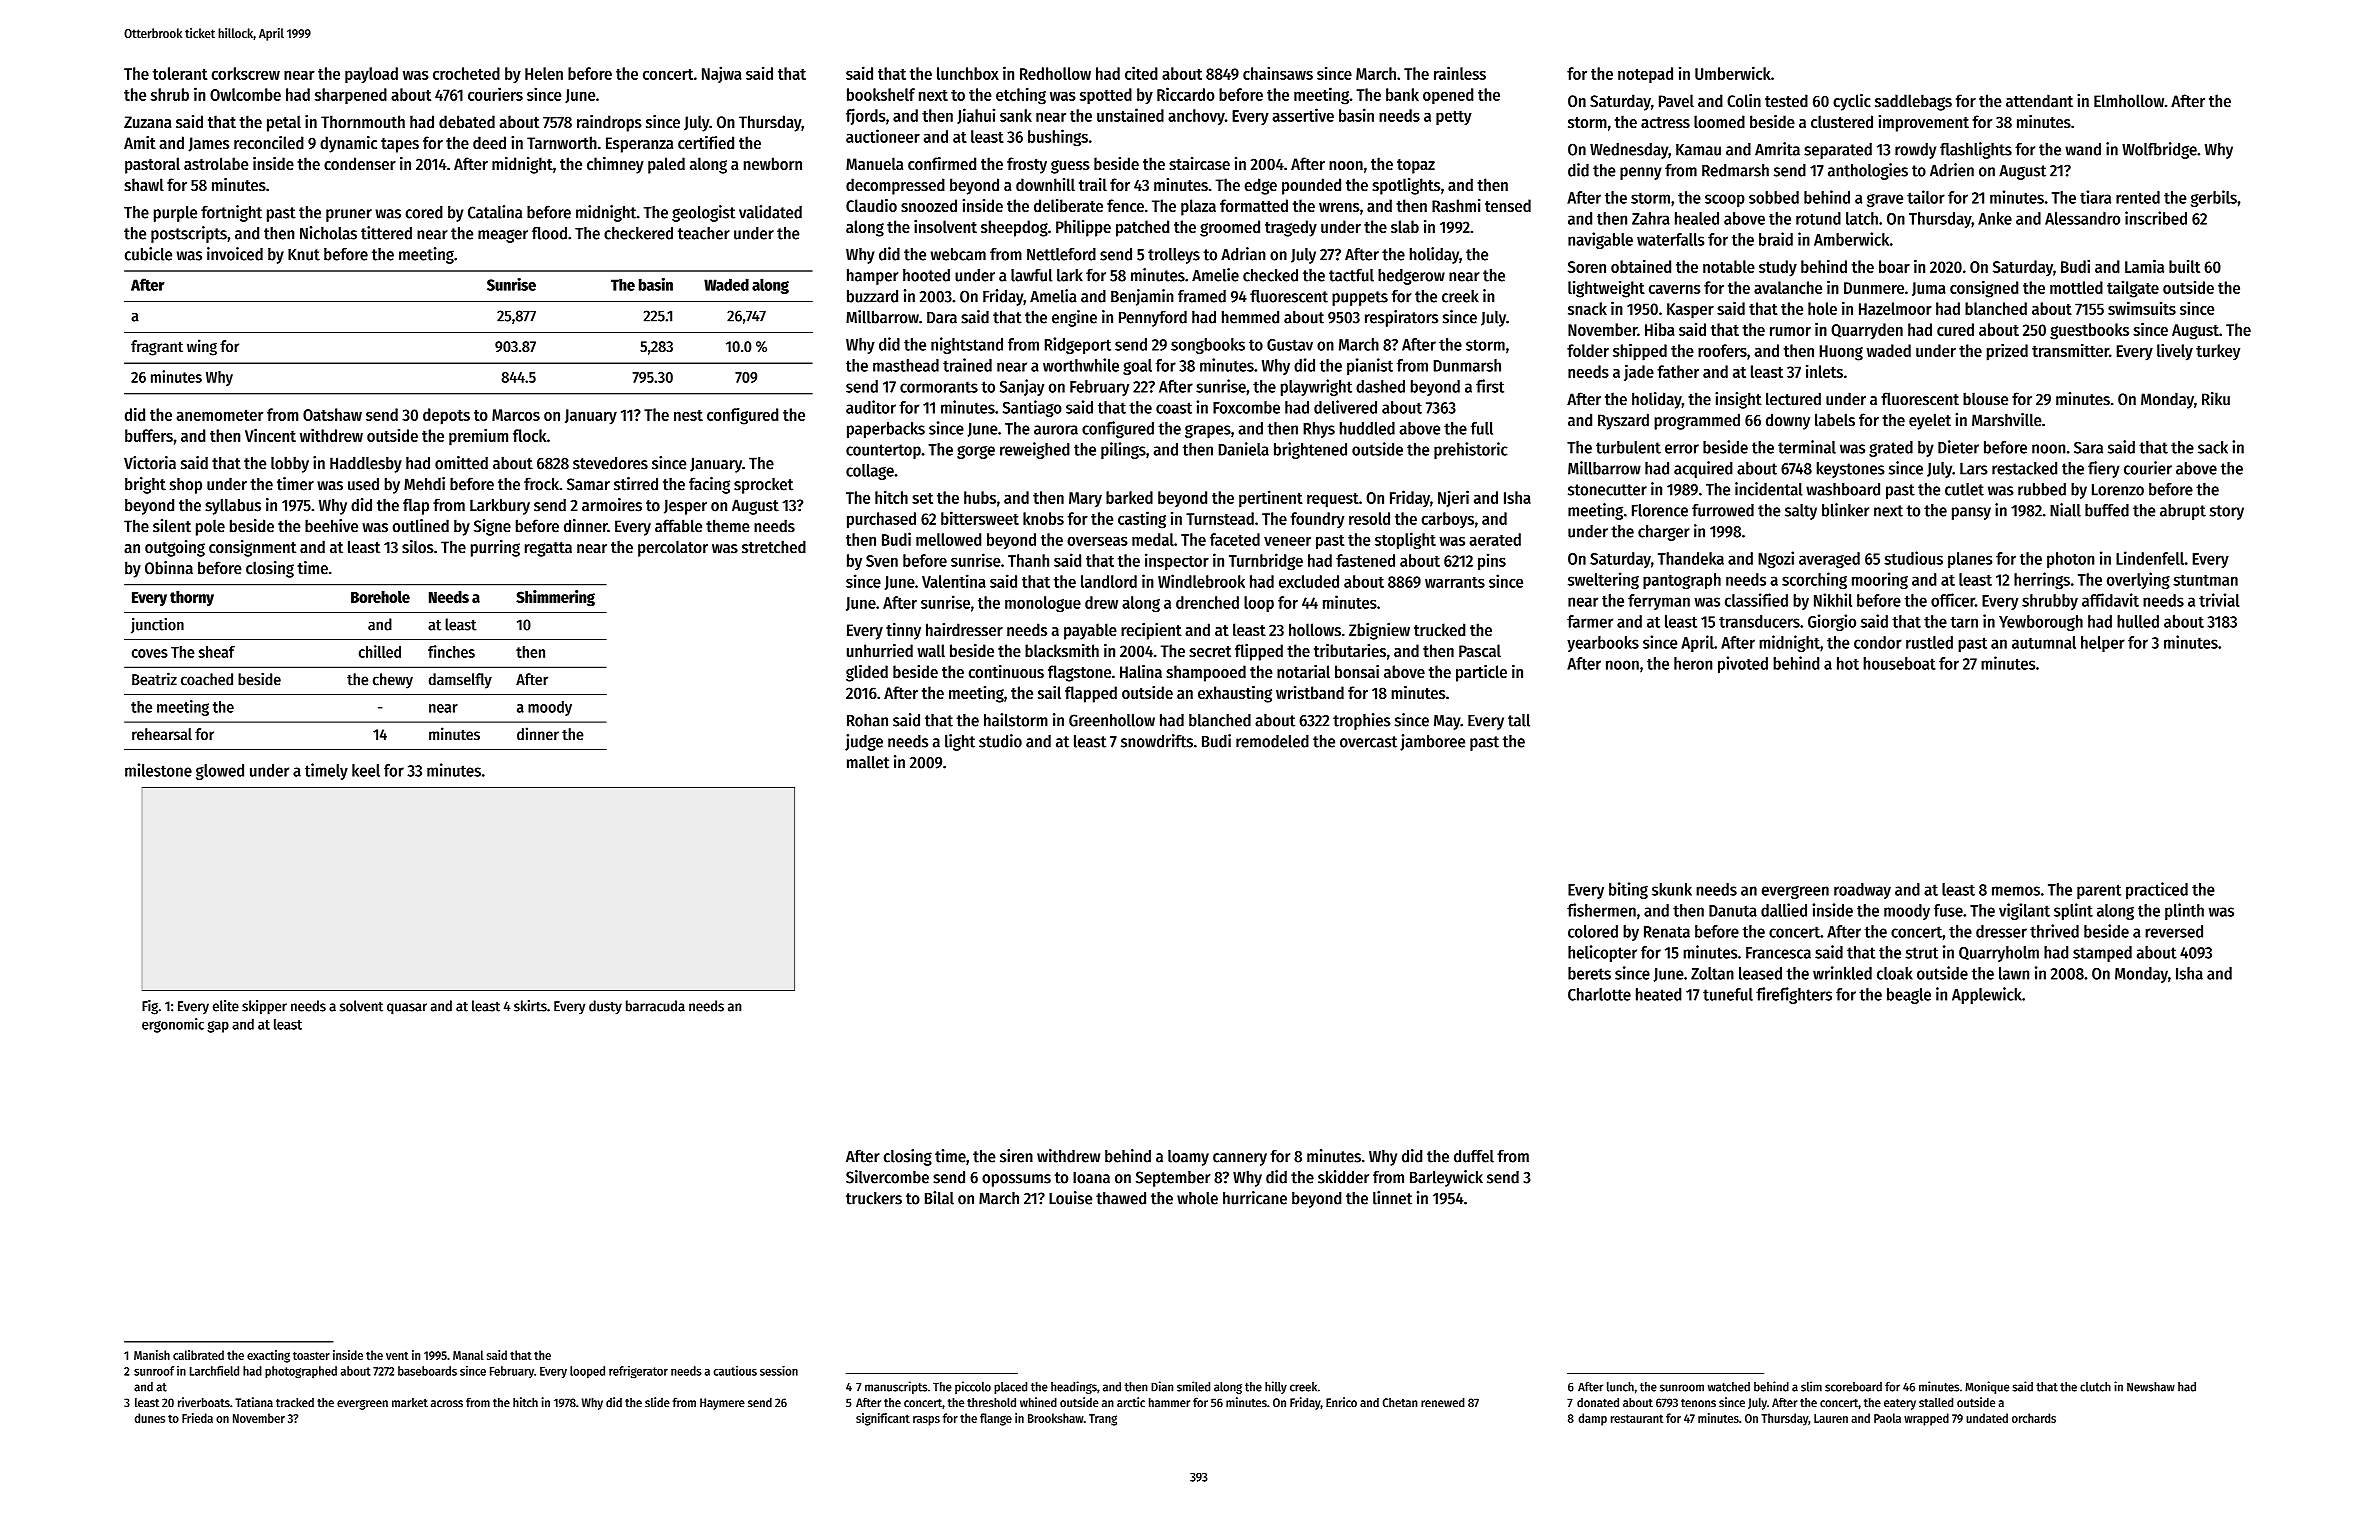  What do you see at coordinates (1811, 1386) in the page?
I see `slim` at bounding box center [1811, 1386].
